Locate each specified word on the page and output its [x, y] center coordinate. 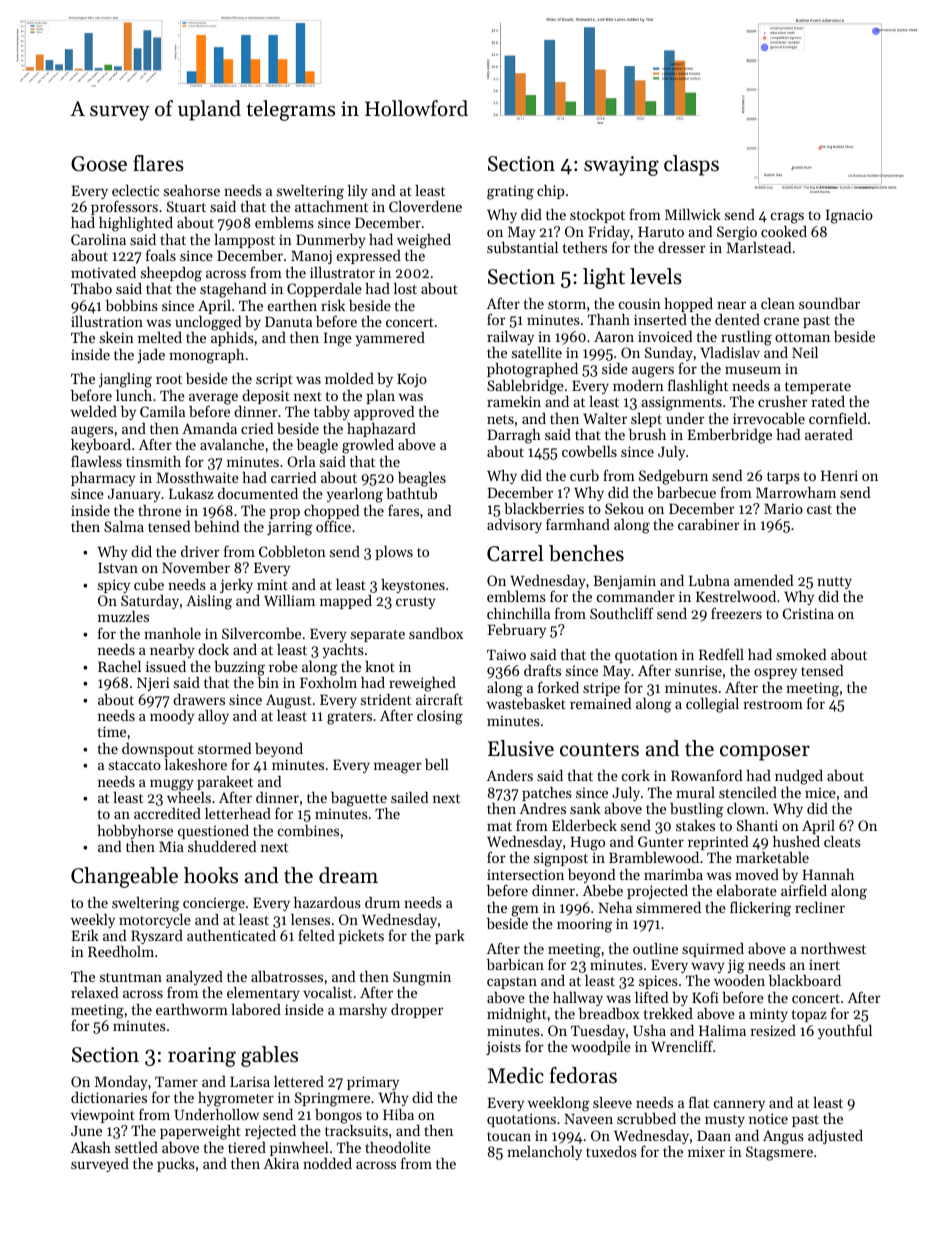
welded [94, 411]
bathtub [411, 493]
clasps [691, 165]
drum [382, 902]
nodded [327, 1163]
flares [158, 163]
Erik [85, 935]
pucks [176, 1165]
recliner [820, 907]
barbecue [686, 492]
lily [358, 192]
